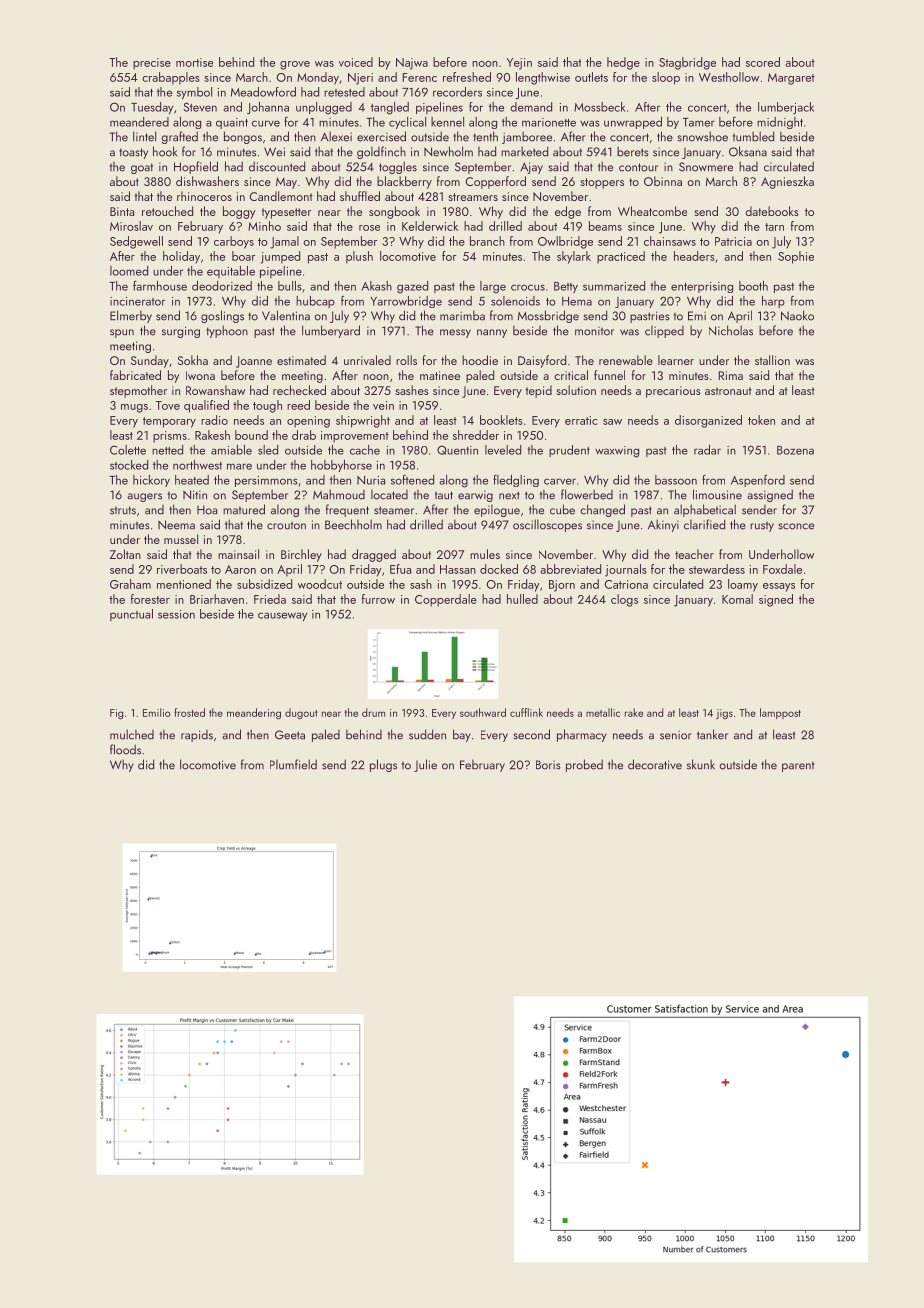 The width and height of the page is (924, 1308). What do you see at coordinates (381, 136) in the page?
I see `exercised` at bounding box center [381, 136].
